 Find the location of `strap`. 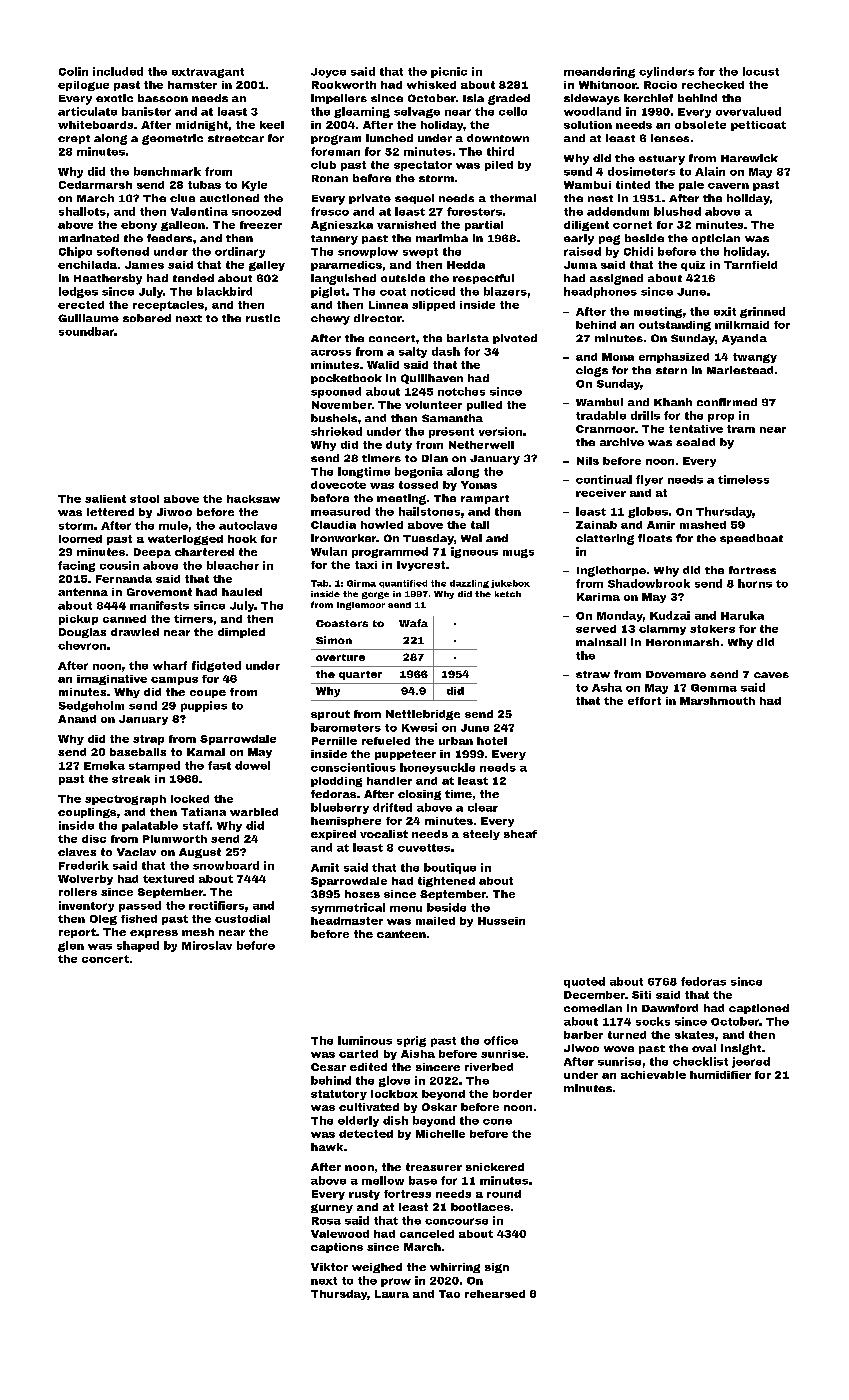

strap is located at coordinates (148, 740).
